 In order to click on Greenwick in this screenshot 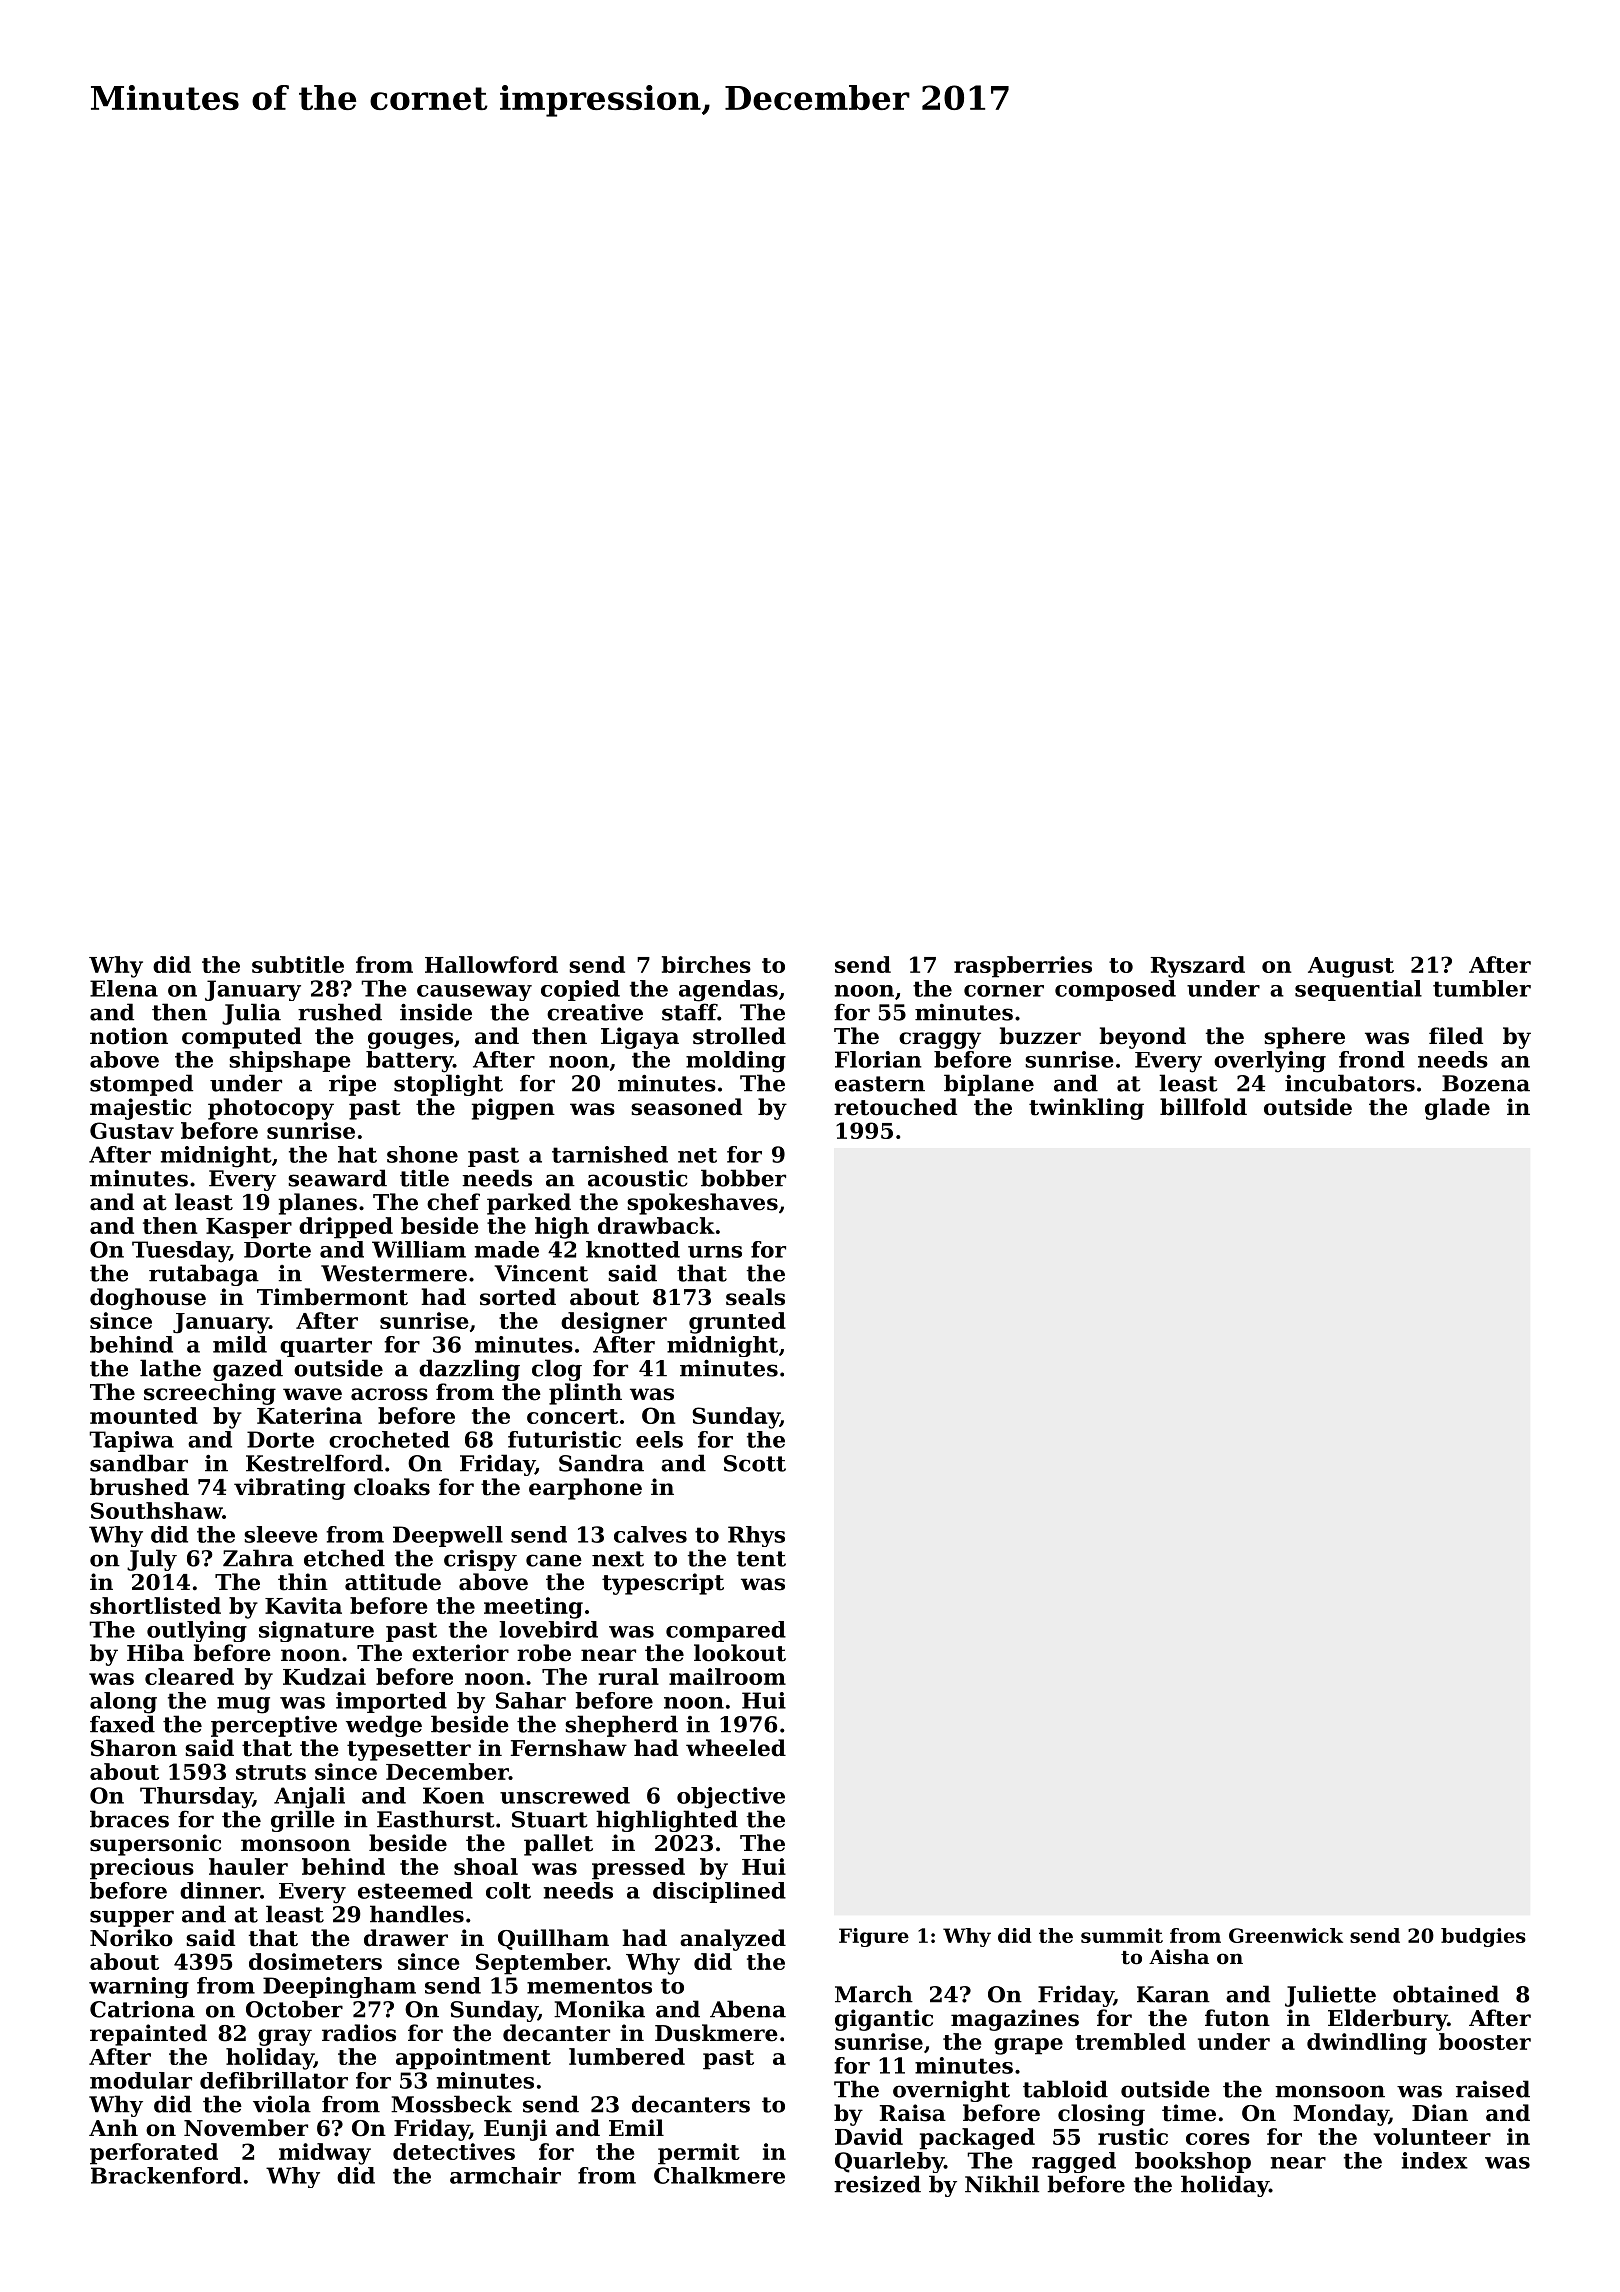, I will do `click(1286, 1935)`.
